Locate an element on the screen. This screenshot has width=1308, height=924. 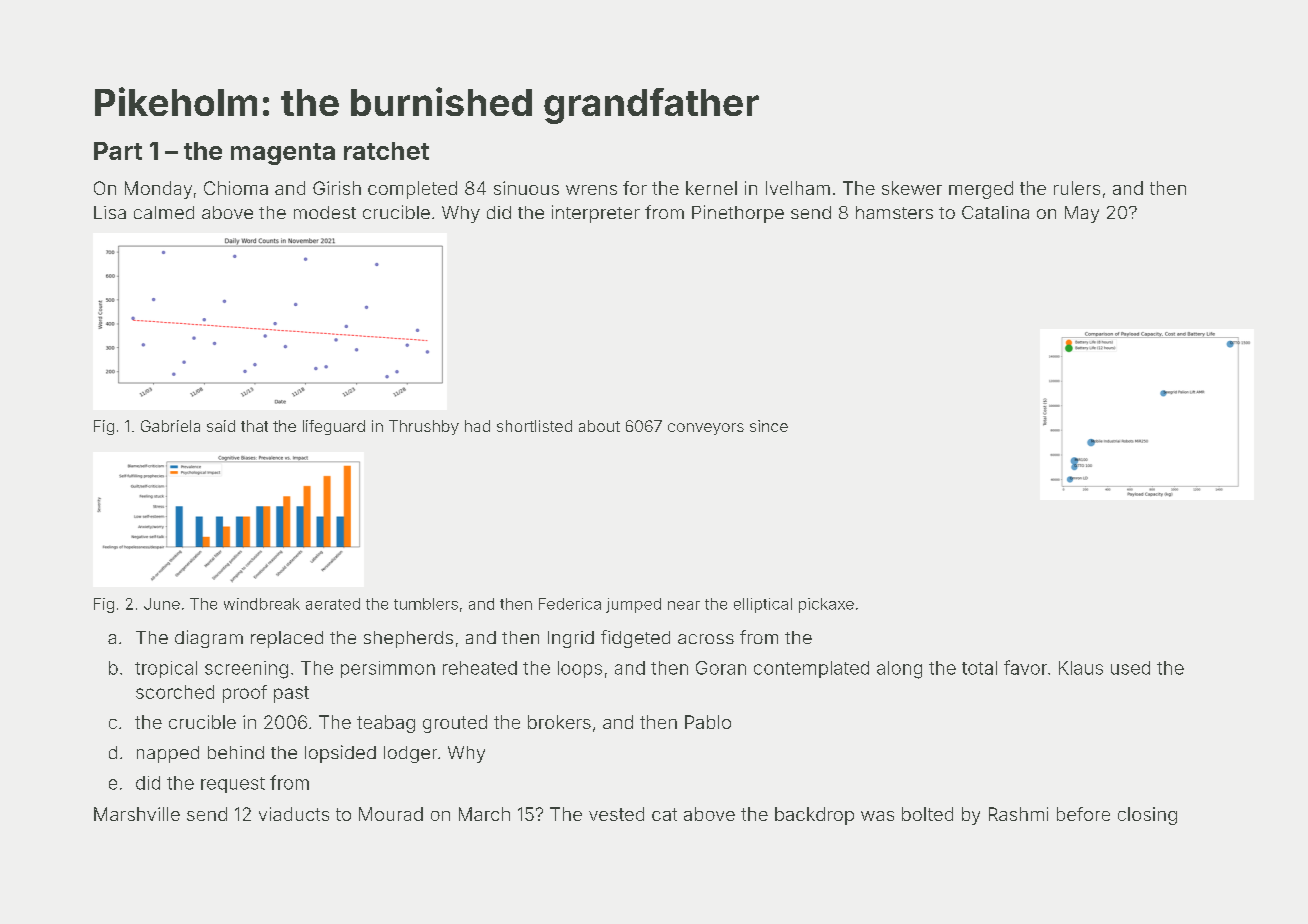
Marshville is located at coordinates (137, 814).
